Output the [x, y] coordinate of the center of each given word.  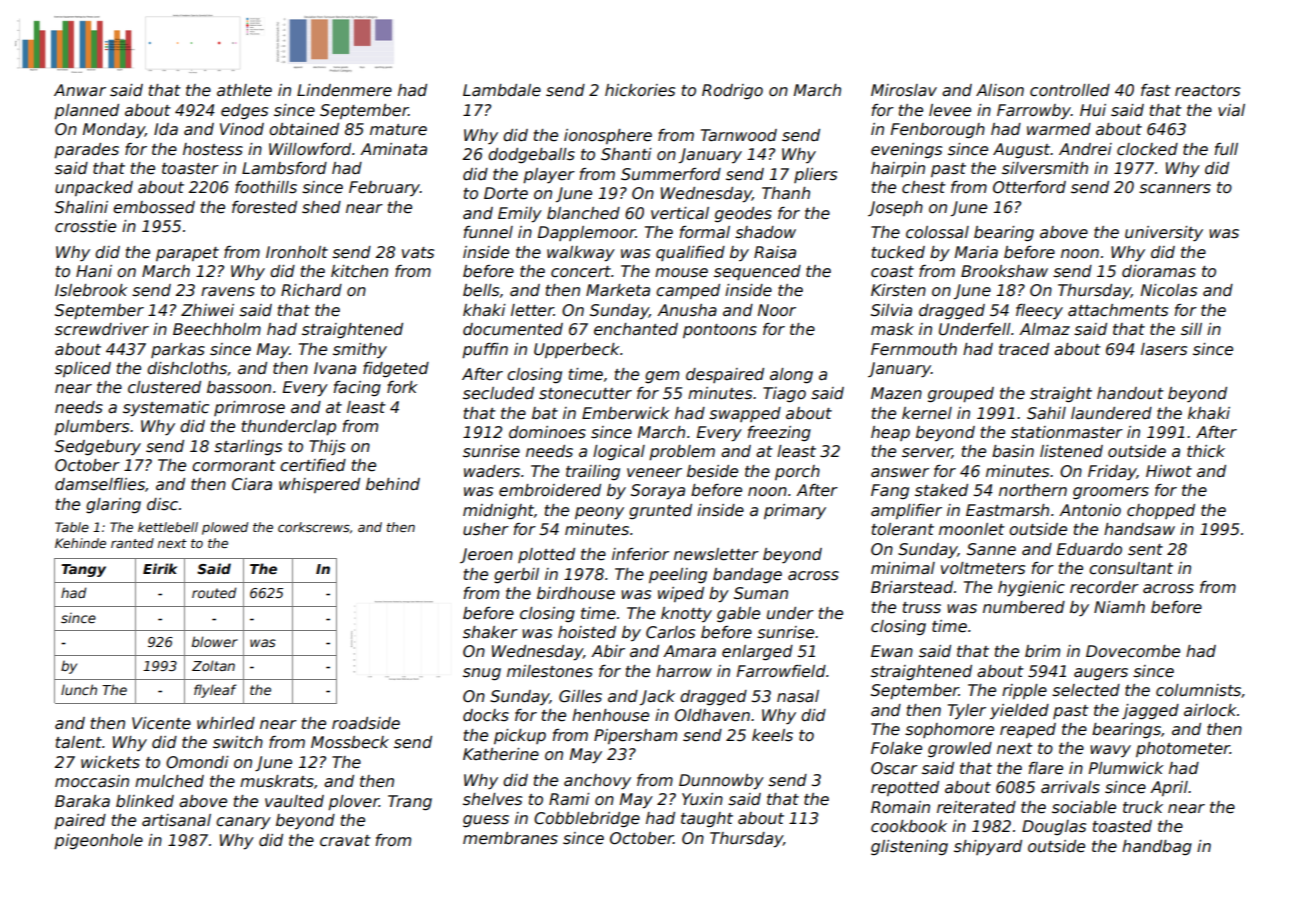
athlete [244, 90]
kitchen [359, 271]
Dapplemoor [587, 233]
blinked [145, 801]
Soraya [658, 492]
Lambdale [502, 90]
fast [1156, 90]
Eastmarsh [1007, 510]
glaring [113, 505]
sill [1191, 329]
